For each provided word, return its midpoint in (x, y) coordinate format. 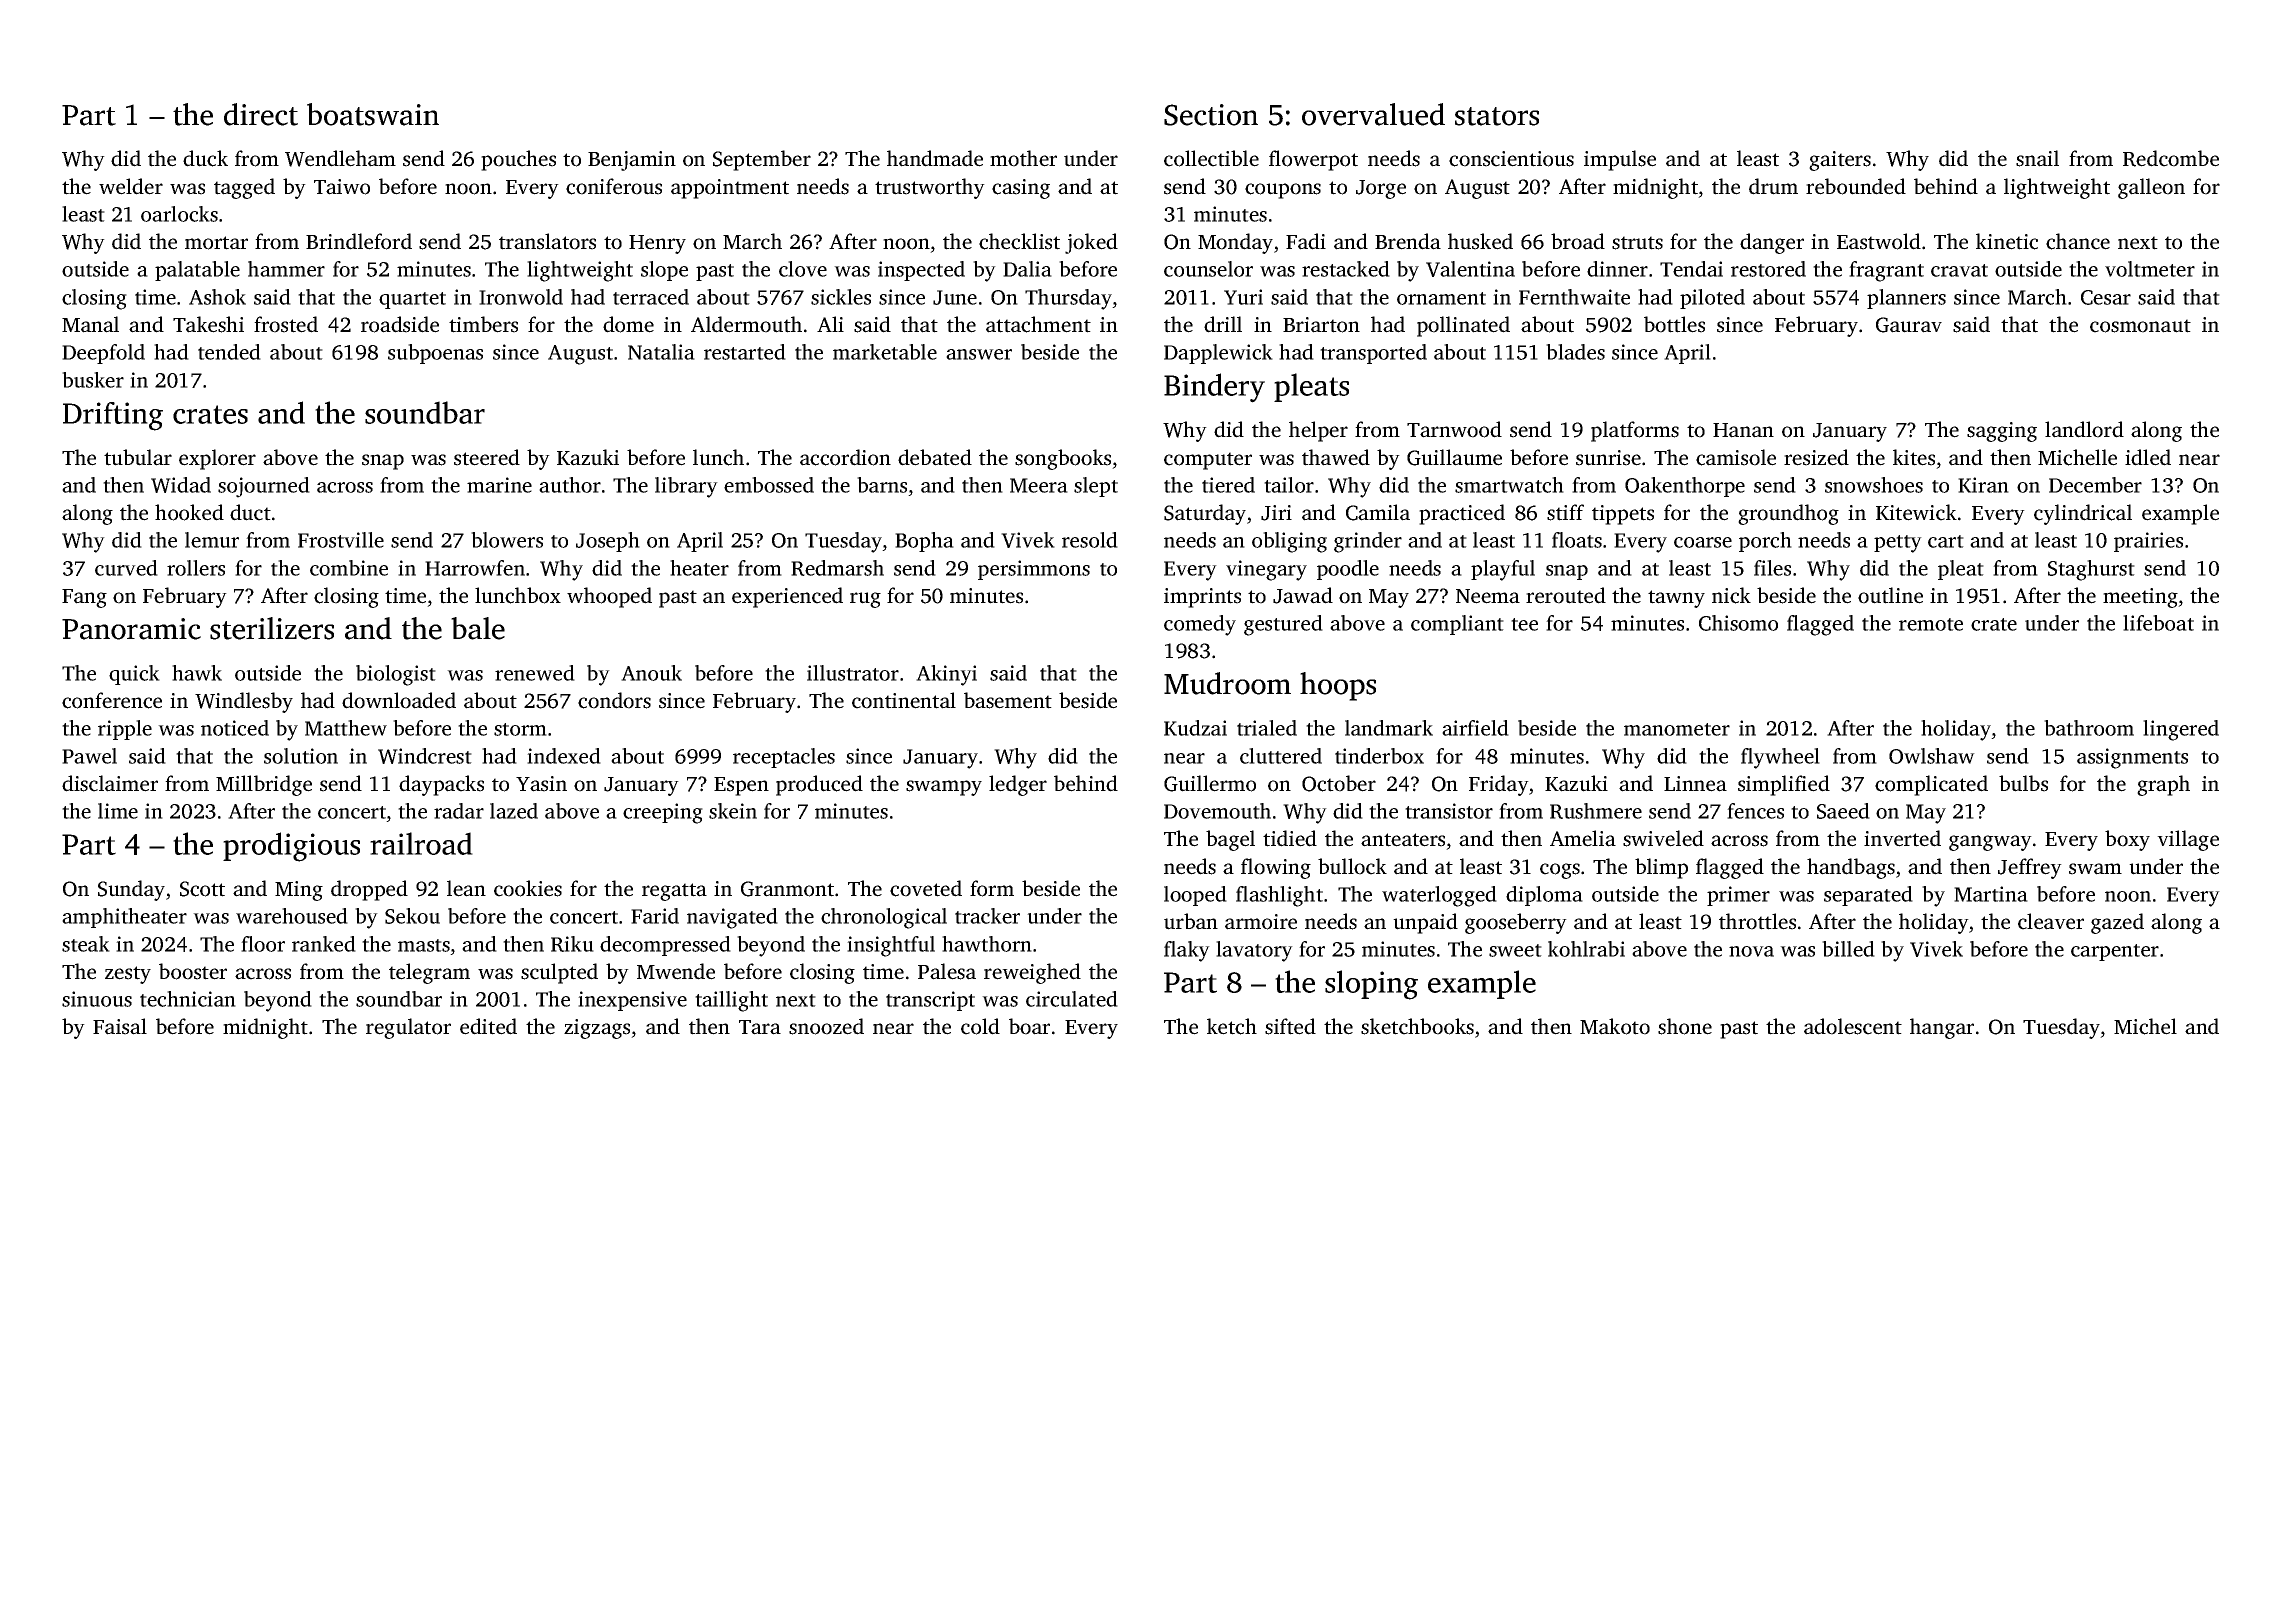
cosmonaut (2140, 326)
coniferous (614, 186)
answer (979, 354)
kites (1914, 457)
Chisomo (1738, 623)
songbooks (1063, 459)
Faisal (120, 1026)
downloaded (399, 700)
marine (499, 485)
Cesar (2106, 297)
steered (487, 457)
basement (1008, 700)
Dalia (1027, 269)
